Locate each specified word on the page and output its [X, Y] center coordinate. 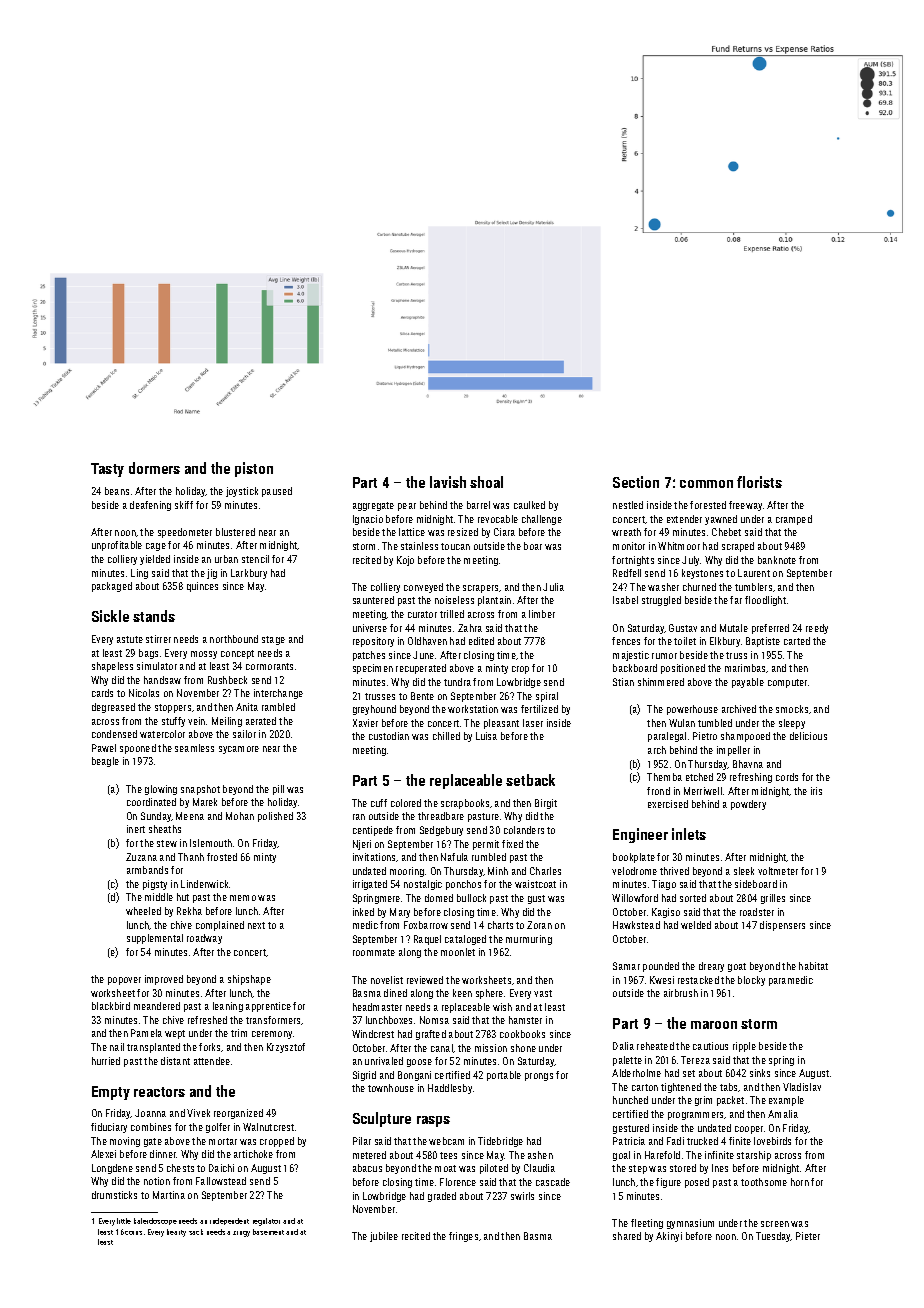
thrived [674, 871]
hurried [106, 1061]
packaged [112, 587]
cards [102, 693]
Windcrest [373, 1034]
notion [157, 1181]
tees [448, 1155]
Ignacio [368, 520]
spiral [547, 697]
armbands [147, 870]
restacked [698, 980]
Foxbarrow [426, 925]
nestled [628, 505]
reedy [817, 629]
